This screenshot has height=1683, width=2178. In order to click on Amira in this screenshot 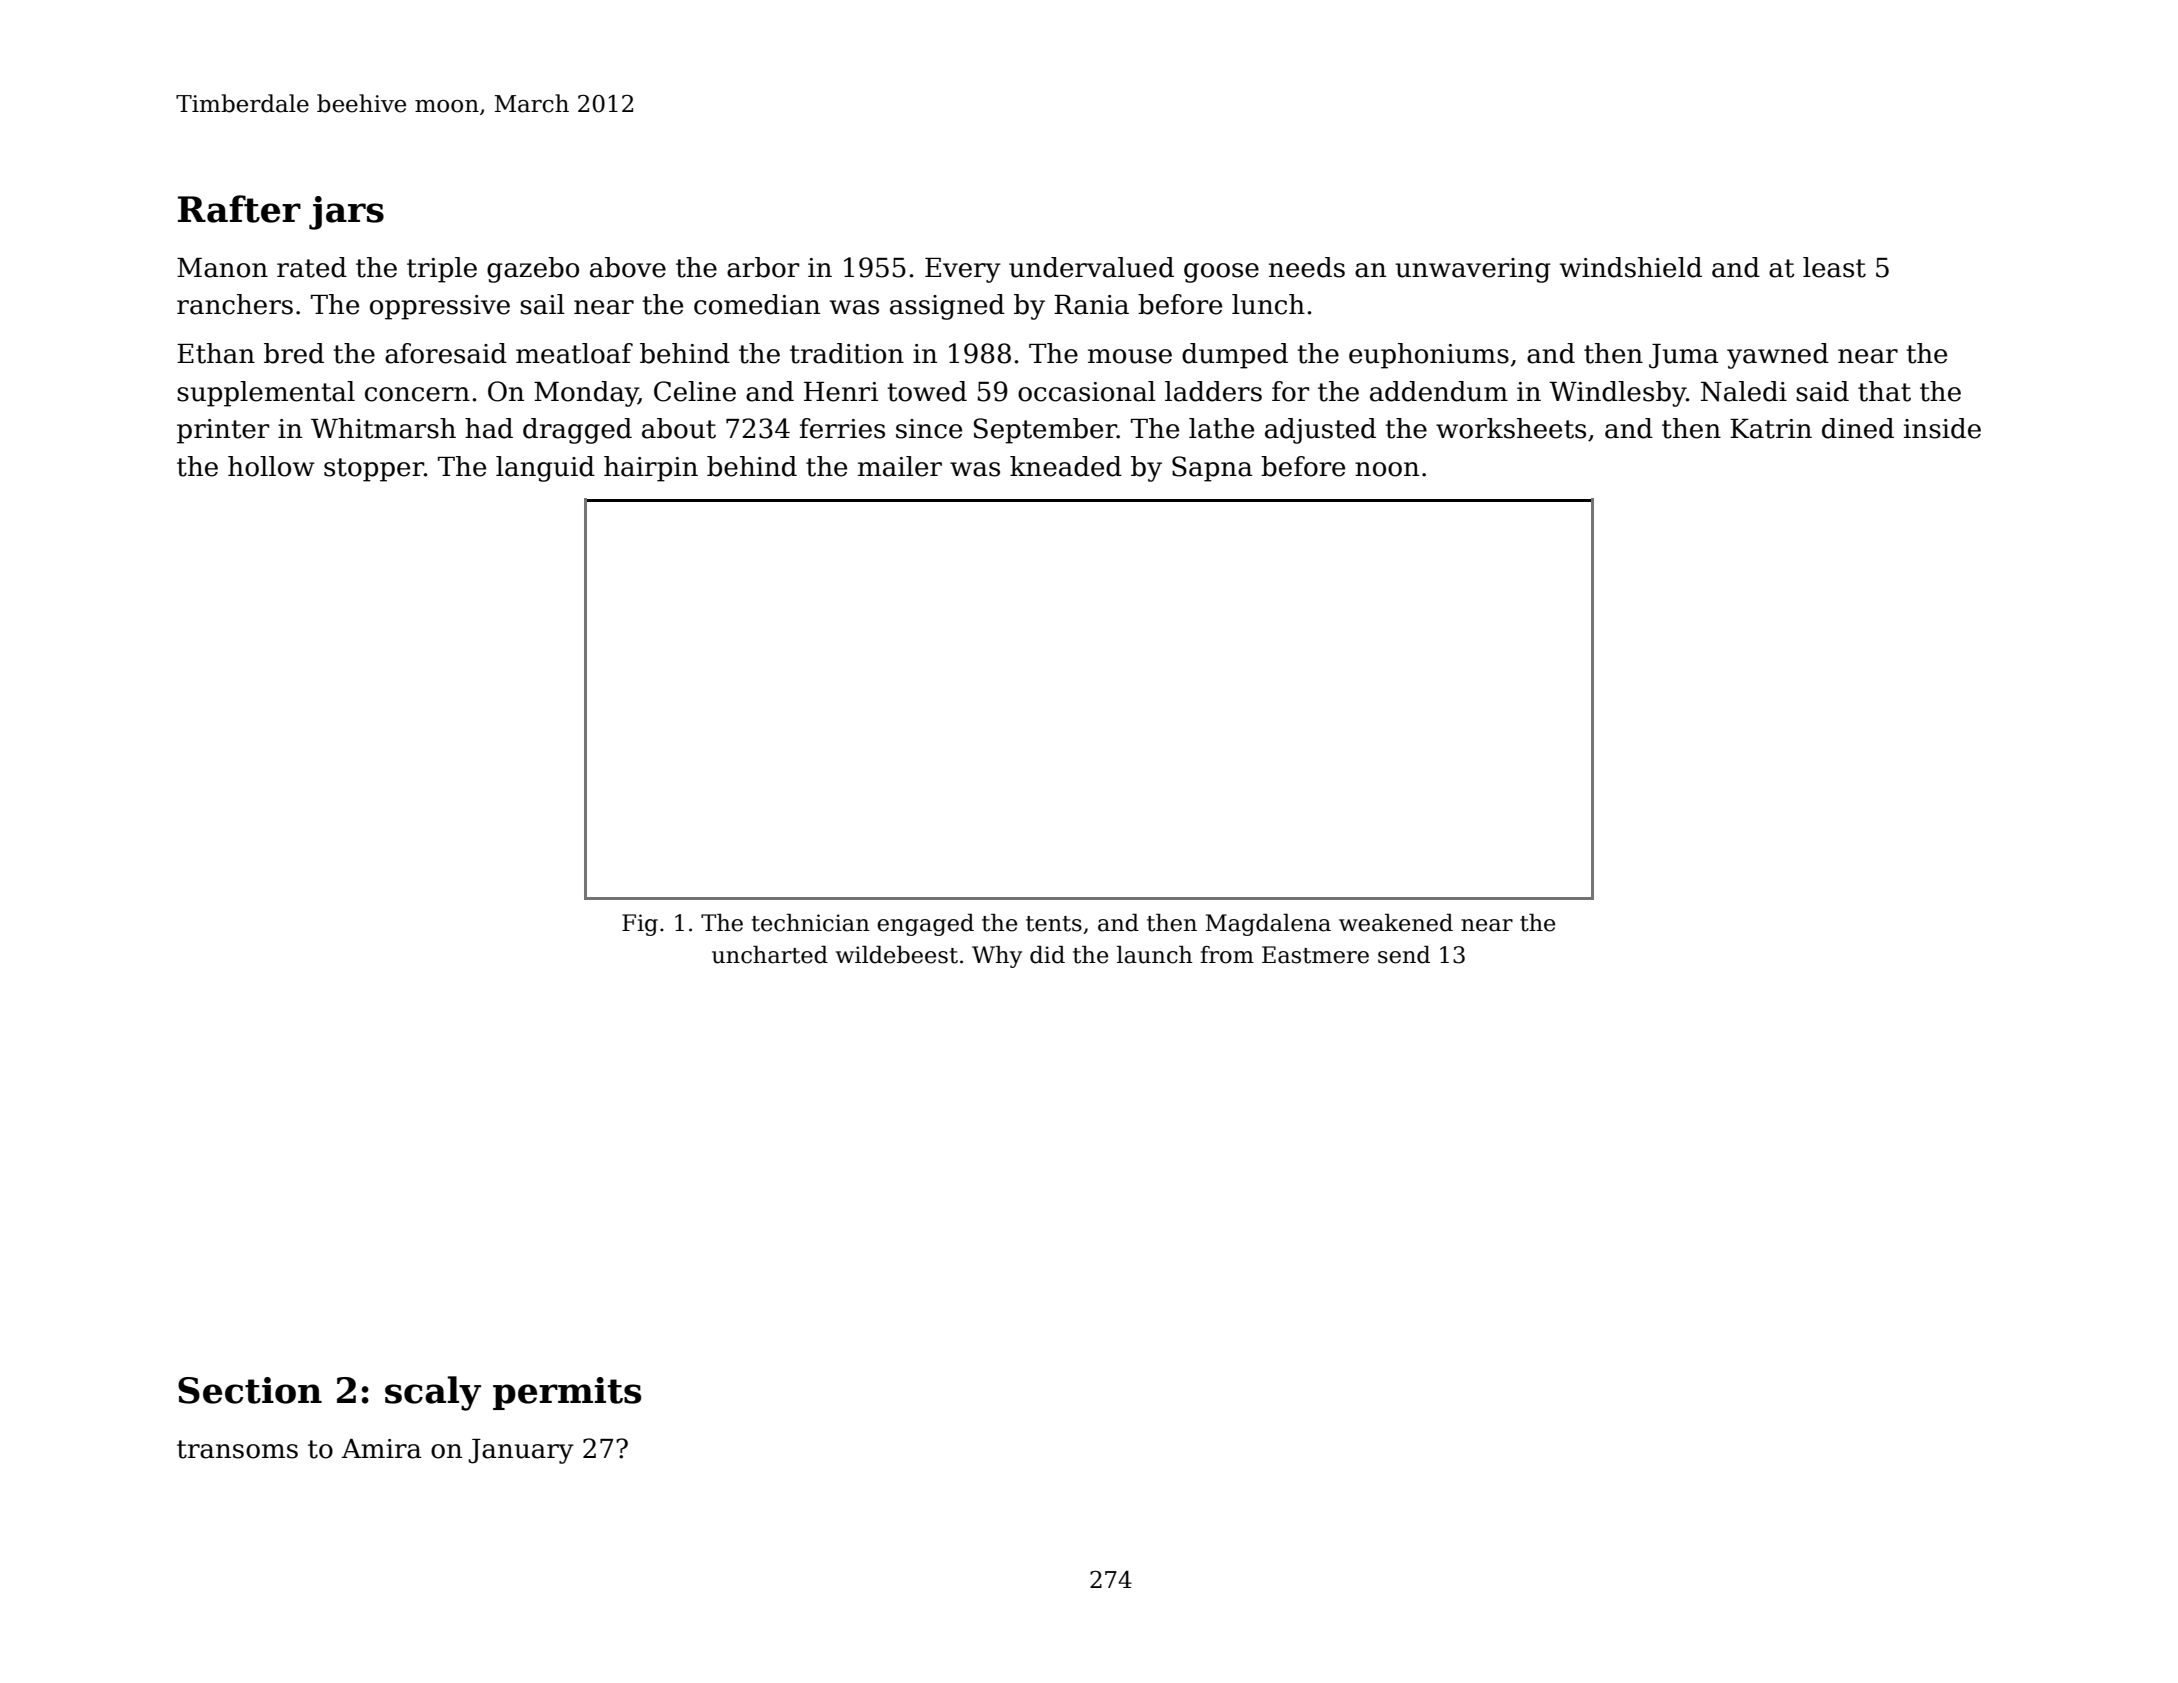, I will do `click(381, 1449)`.
